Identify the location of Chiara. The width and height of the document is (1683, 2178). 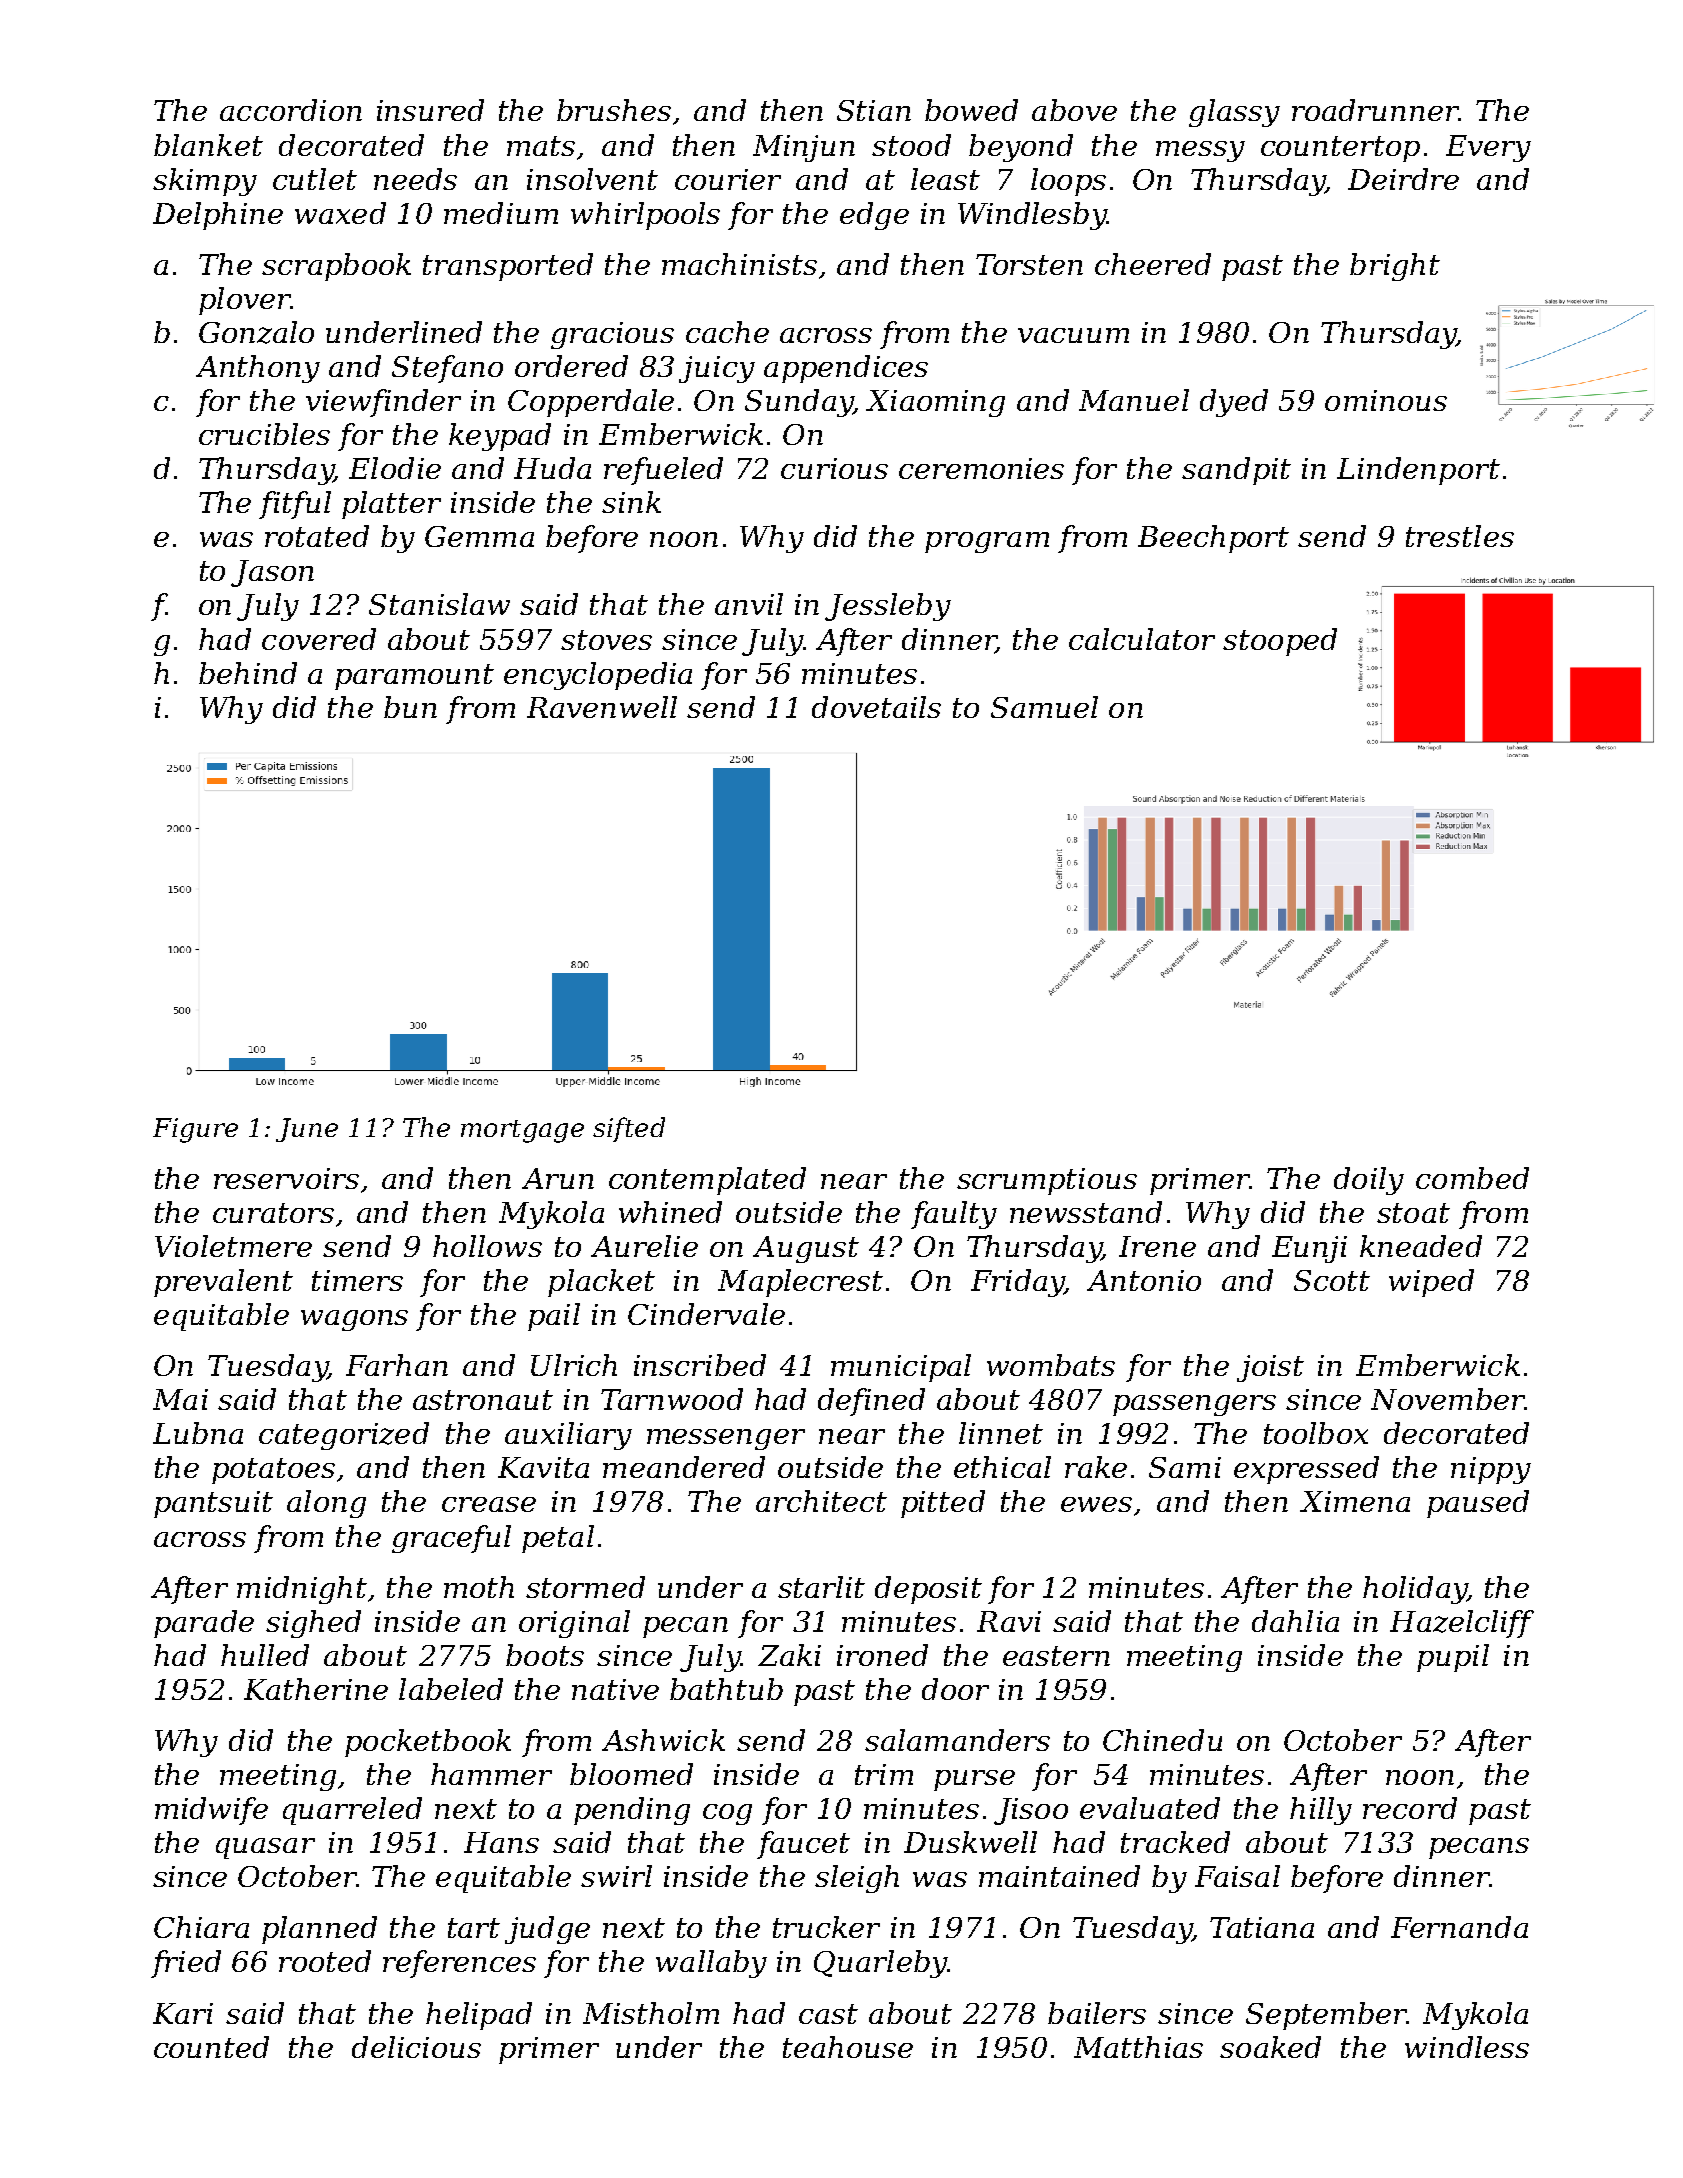
(201, 1927).
